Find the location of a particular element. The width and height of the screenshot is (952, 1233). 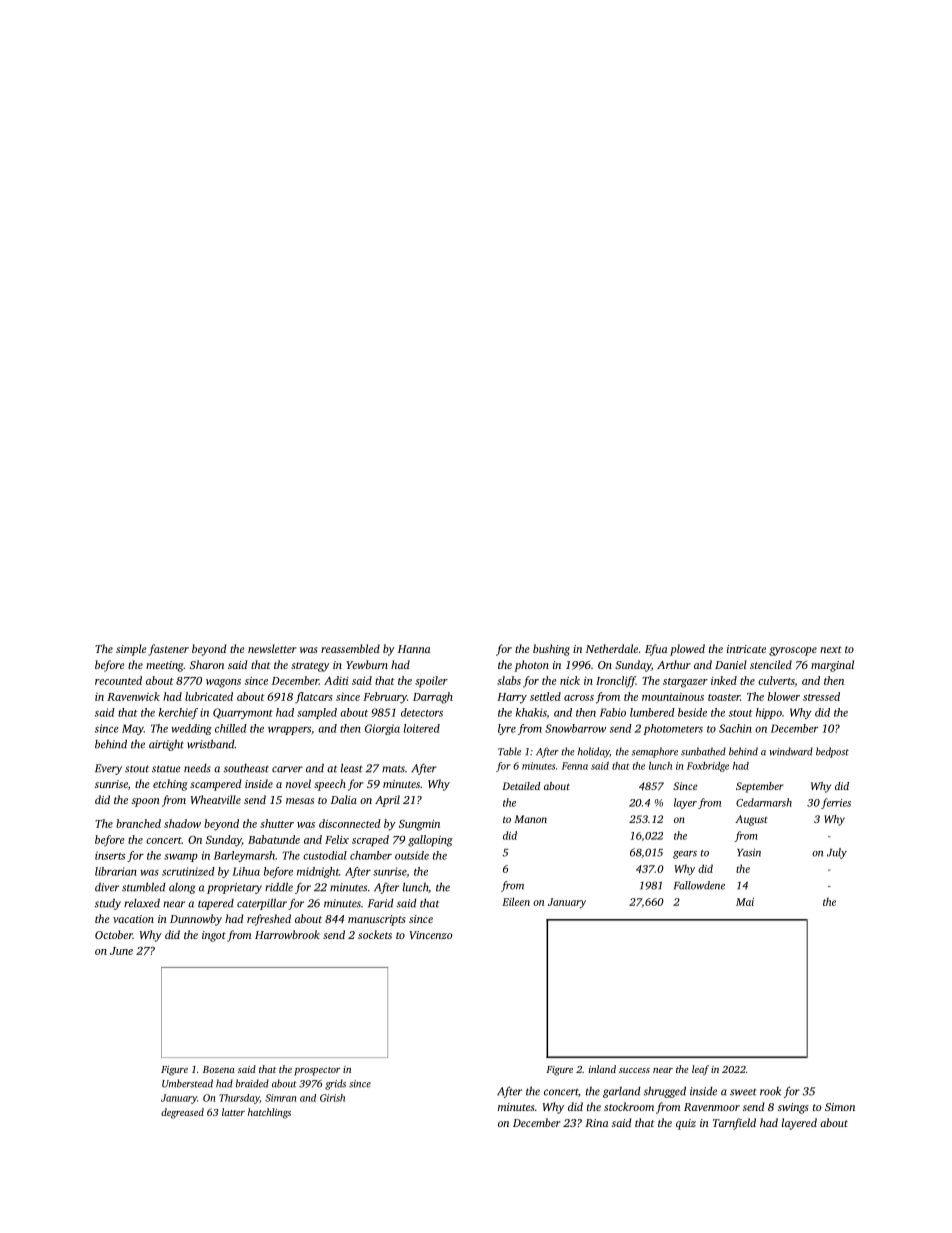

June is located at coordinates (121, 951).
